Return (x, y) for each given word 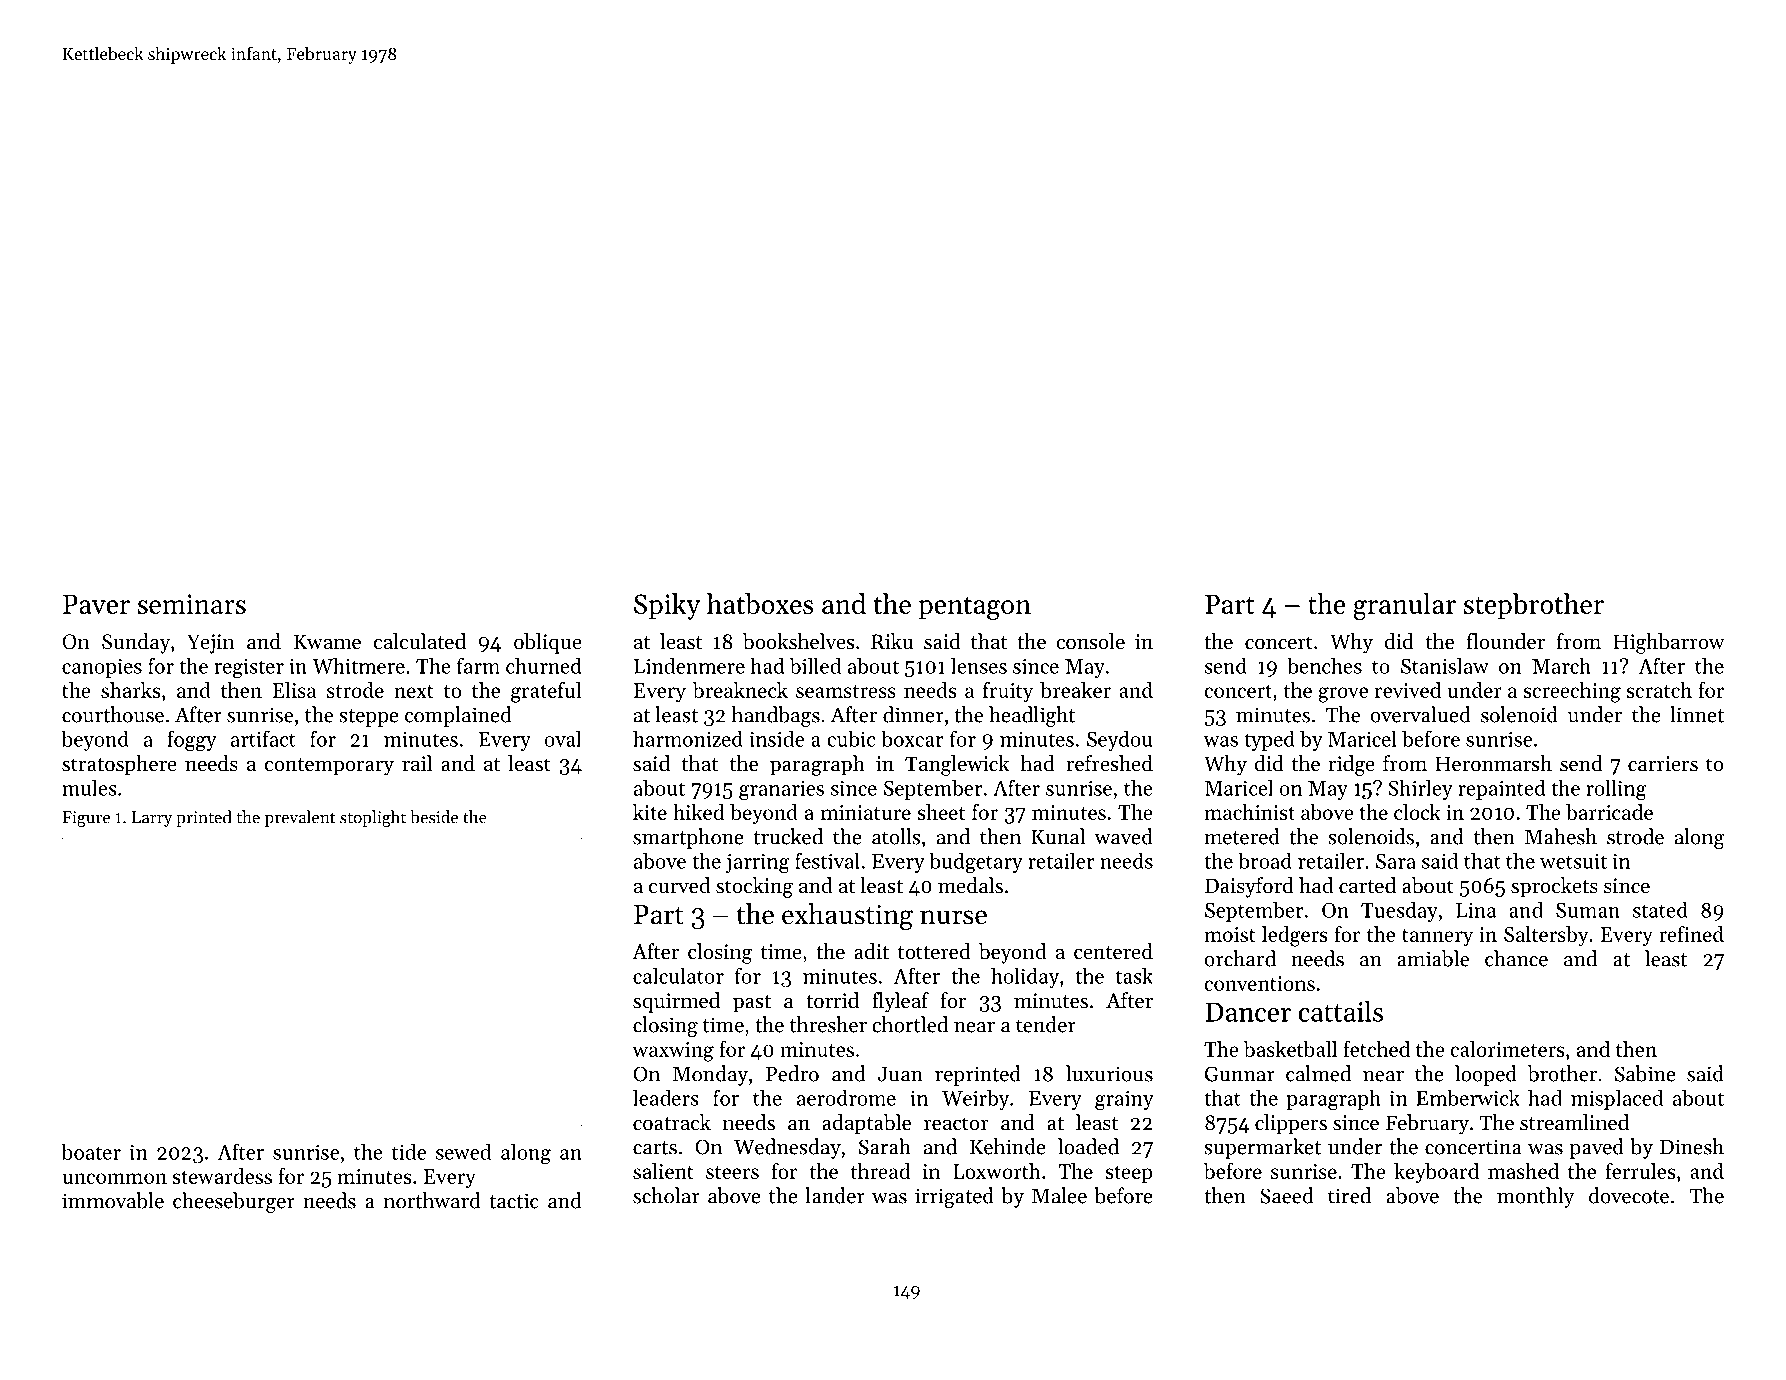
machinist (1249, 812)
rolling (1616, 789)
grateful (546, 692)
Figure (86, 819)
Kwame (327, 642)
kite (650, 812)
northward (432, 1200)
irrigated (954, 1197)
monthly (1535, 1197)
